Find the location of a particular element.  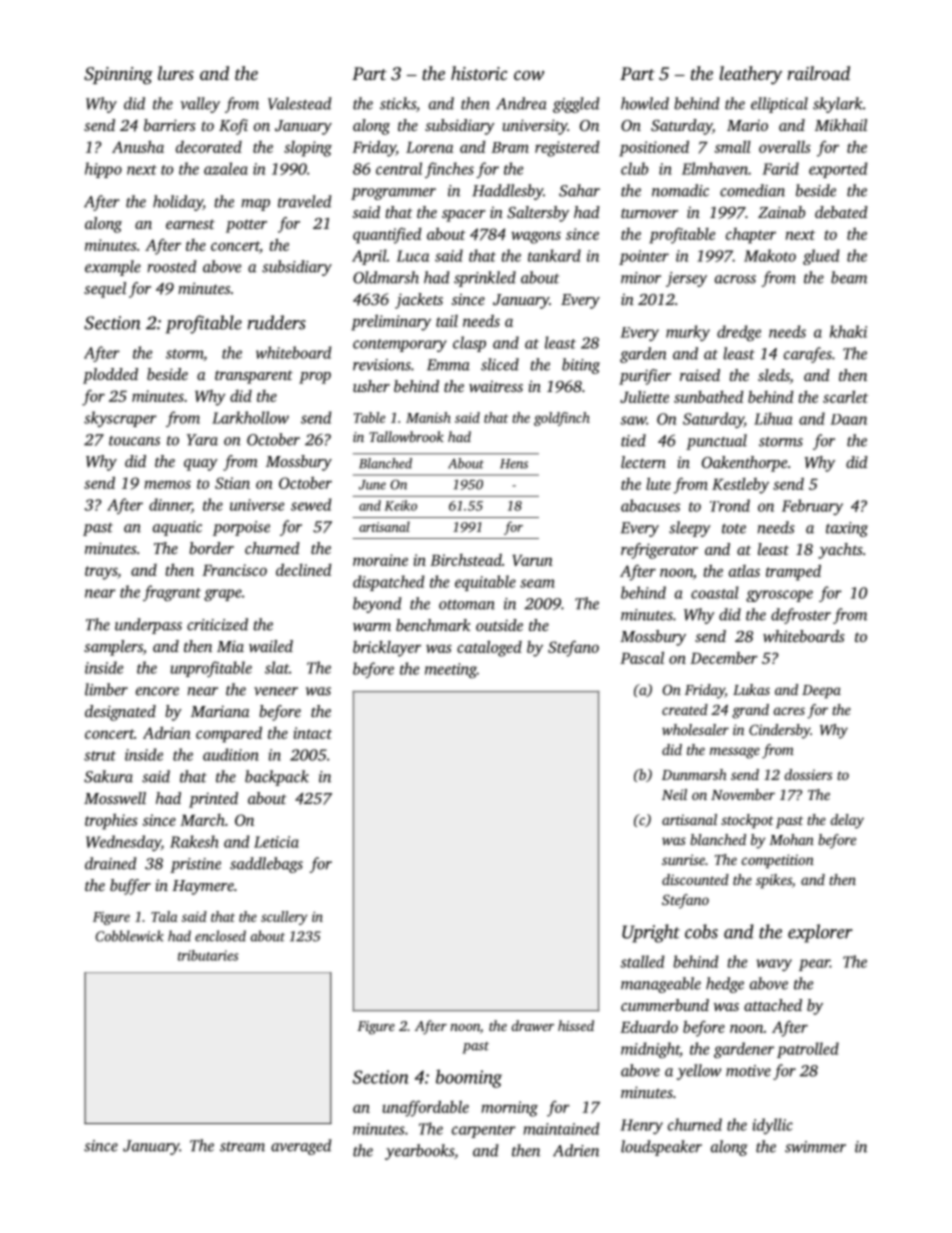

audition is located at coordinates (231, 754).
